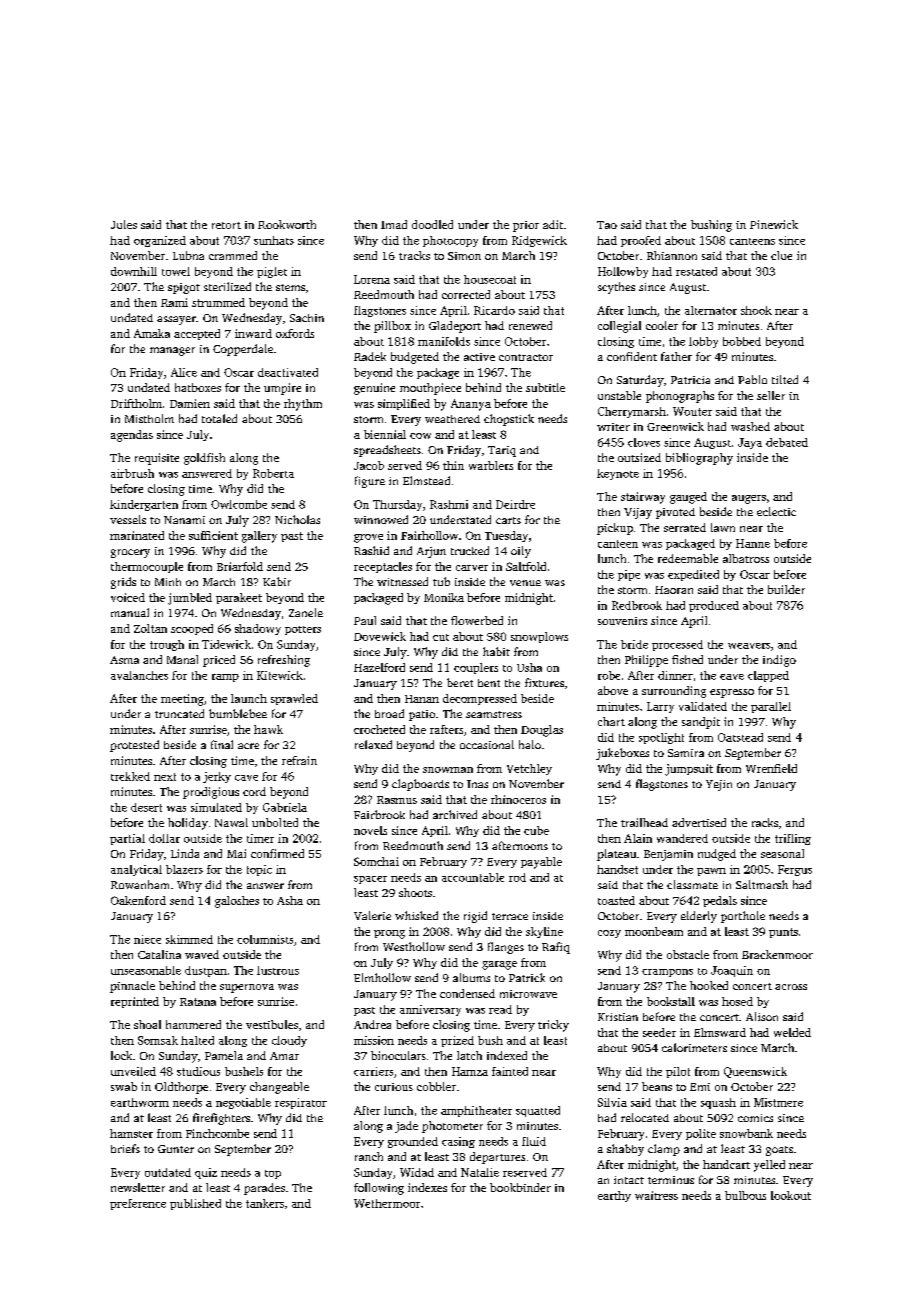 This image has height=1308, width=924. What do you see at coordinates (182, 700) in the image?
I see `meeting` at bounding box center [182, 700].
